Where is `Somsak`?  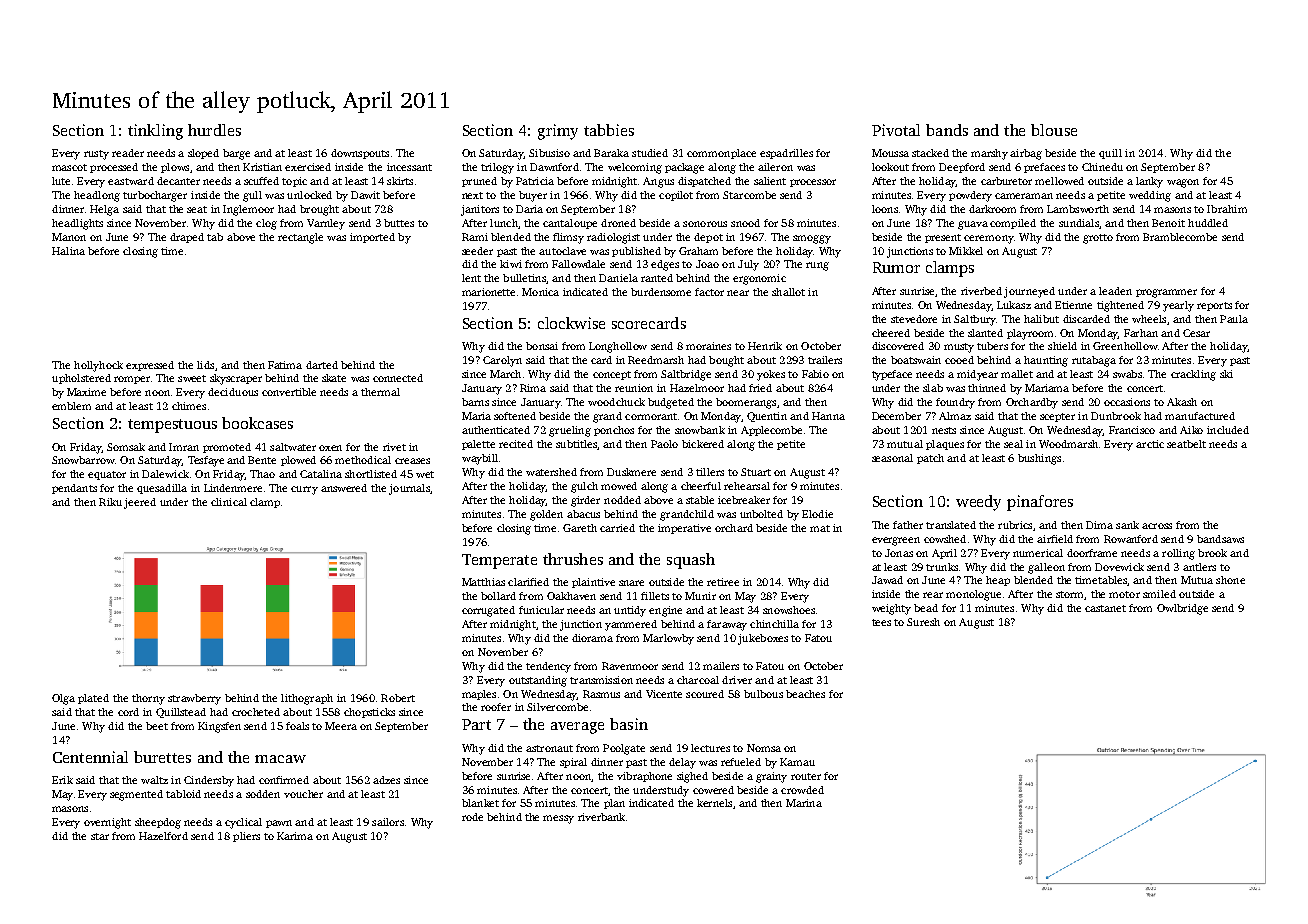
Somsak is located at coordinates (126, 447).
